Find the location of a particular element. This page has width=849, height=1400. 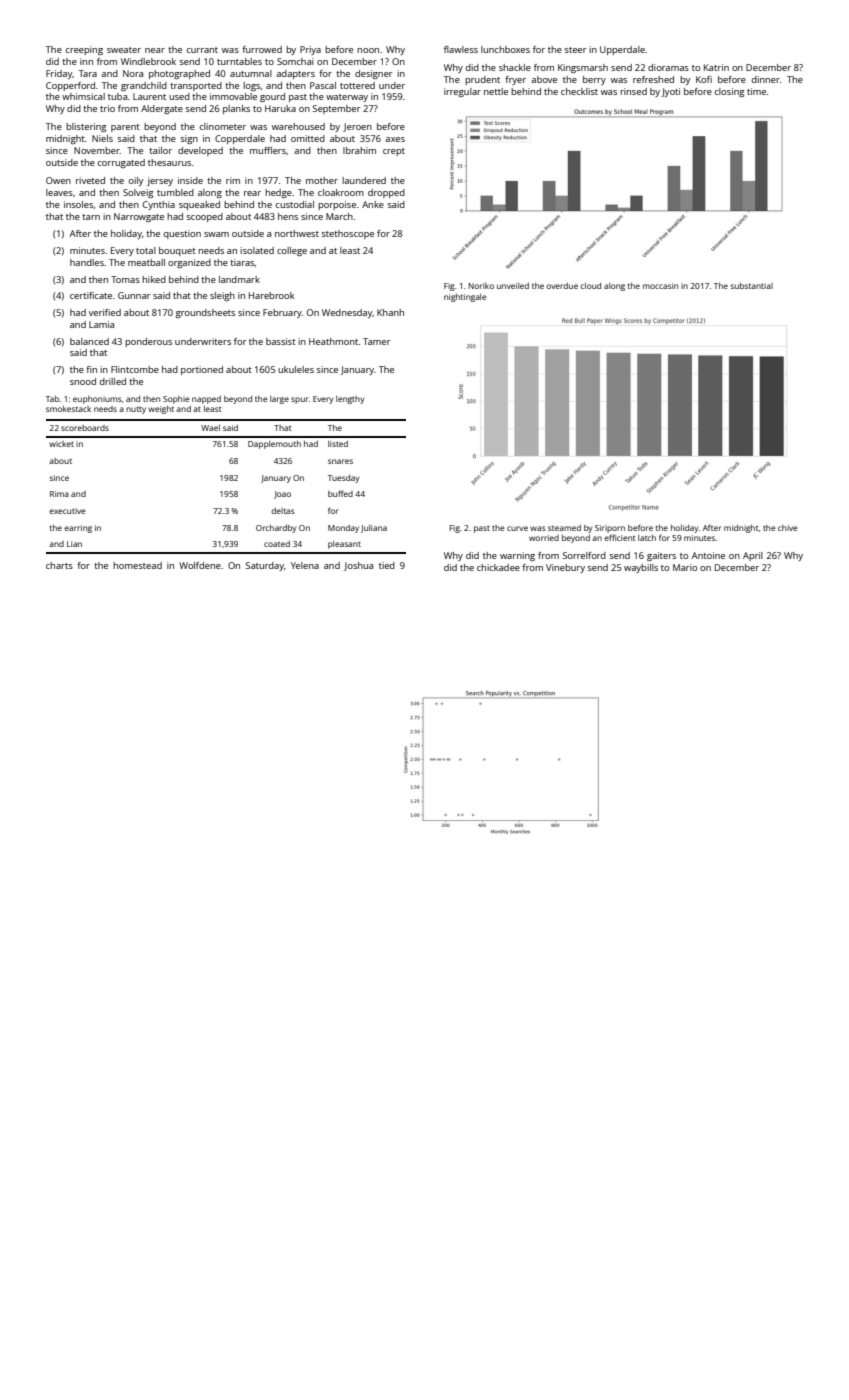

Copperdale is located at coordinates (240, 139).
